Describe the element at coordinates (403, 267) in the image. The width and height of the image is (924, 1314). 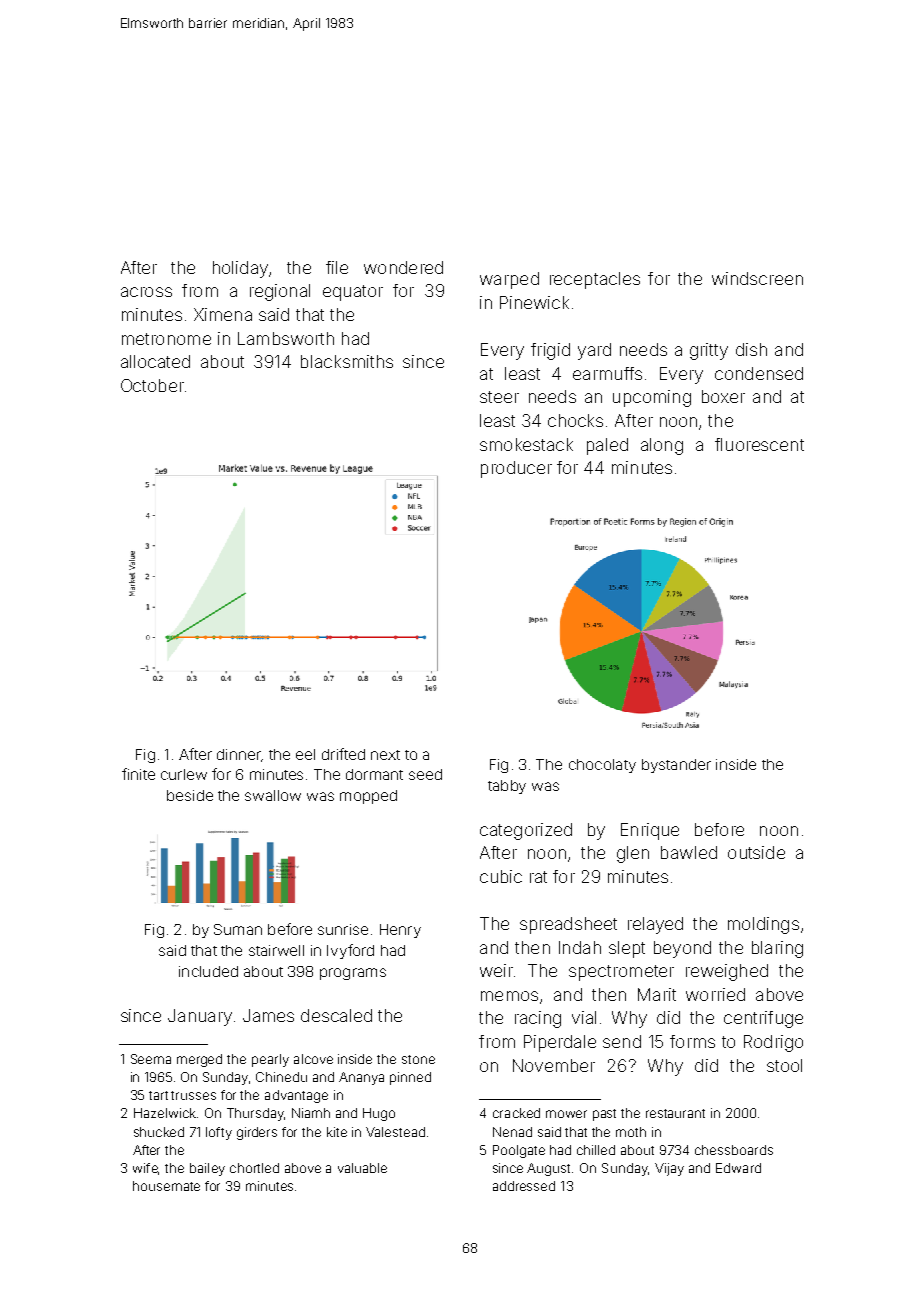
I see `wondered` at that location.
